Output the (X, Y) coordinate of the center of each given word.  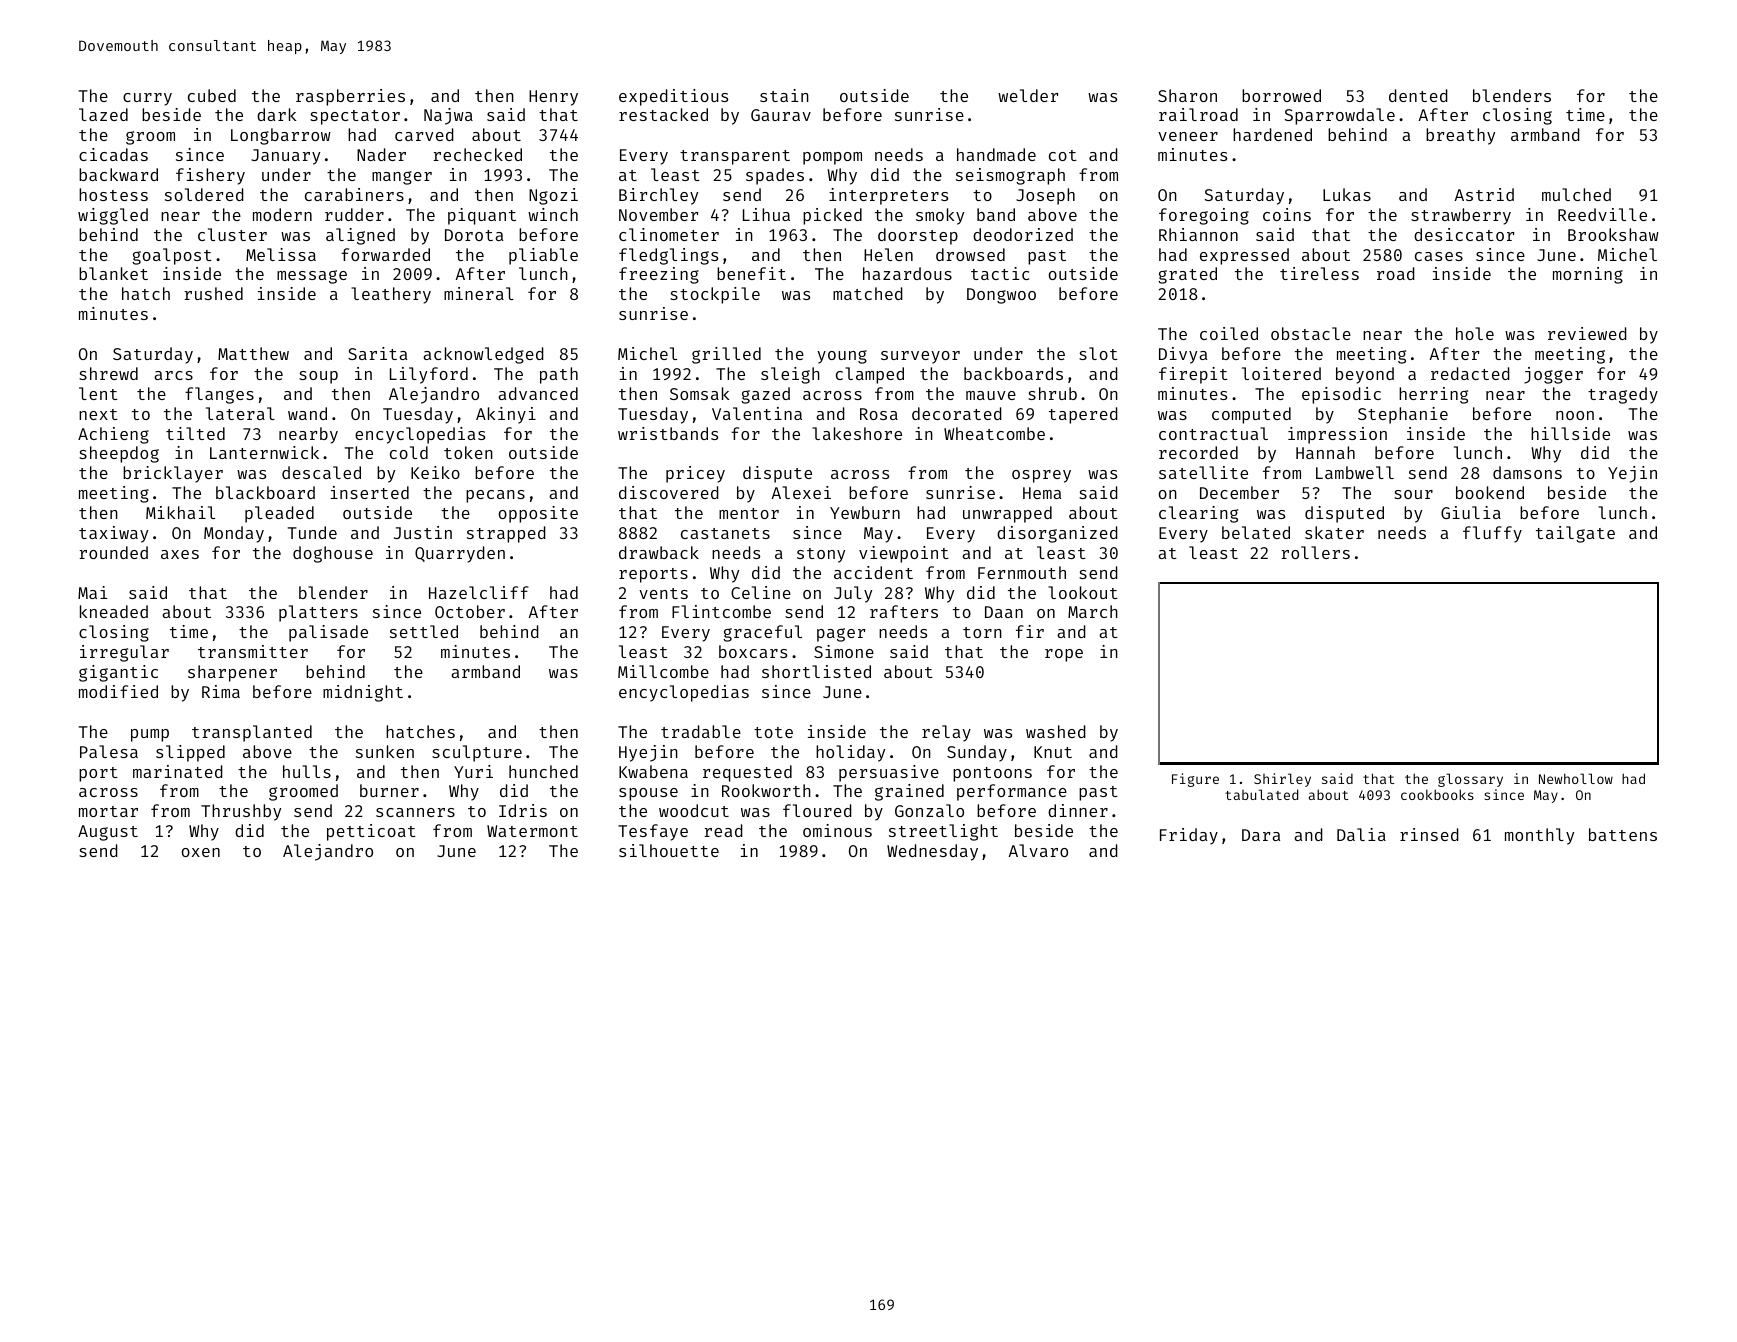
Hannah (1325, 452)
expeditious (673, 97)
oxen (201, 852)
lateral (240, 413)
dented (1418, 95)
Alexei (801, 492)
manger (402, 178)
